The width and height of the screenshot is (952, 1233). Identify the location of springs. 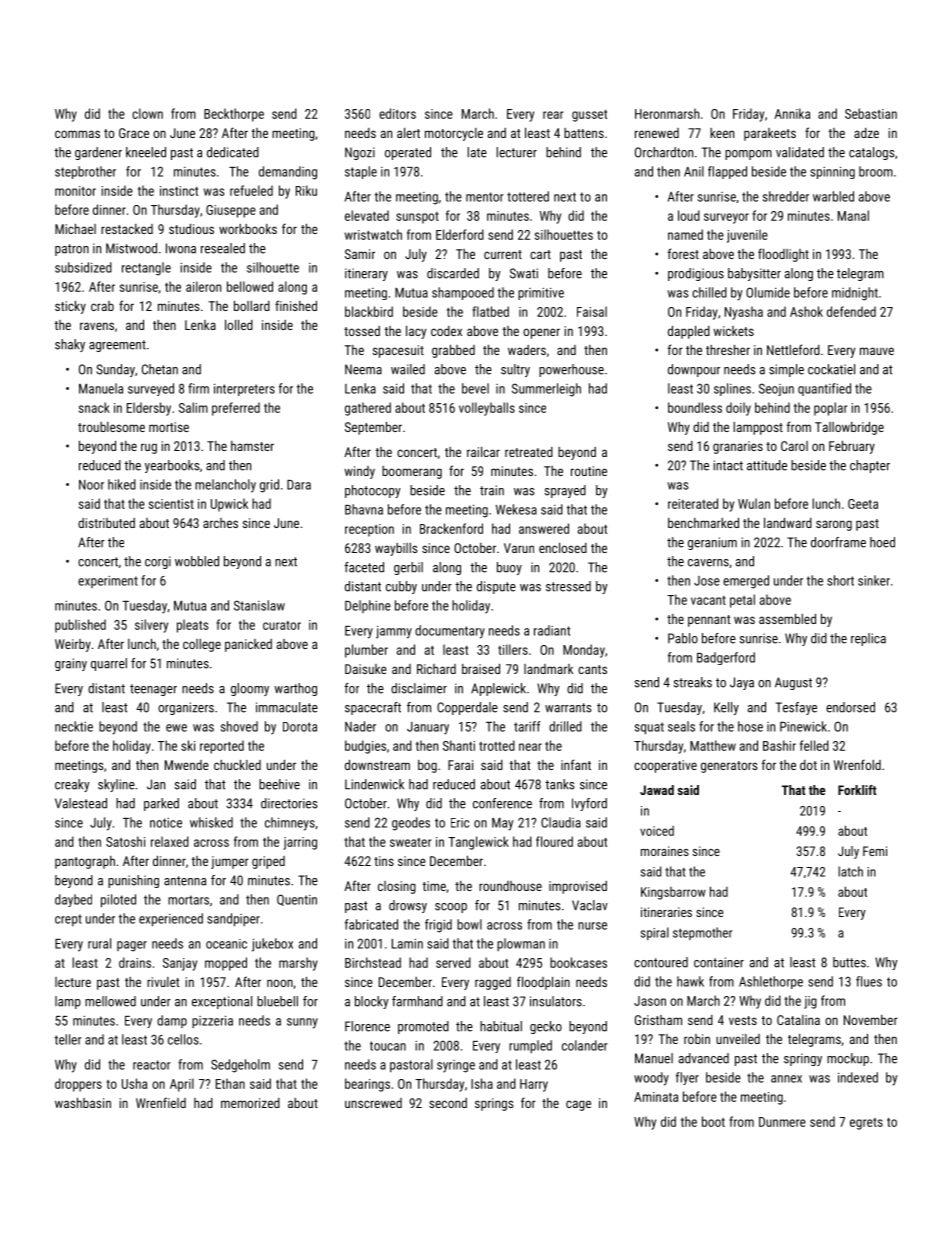
(494, 1104).
